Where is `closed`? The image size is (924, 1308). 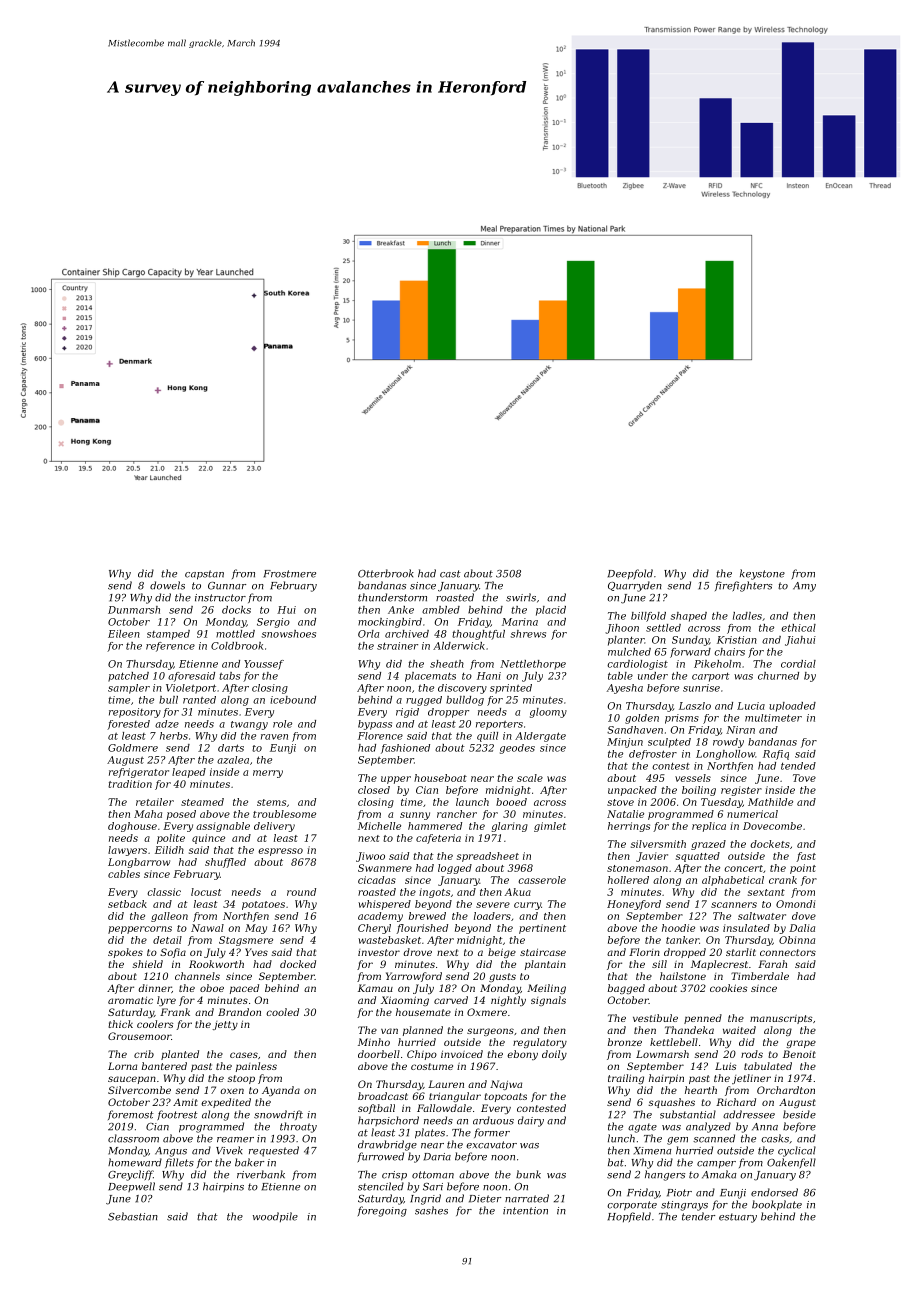
closed is located at coordinates (374, 790).
